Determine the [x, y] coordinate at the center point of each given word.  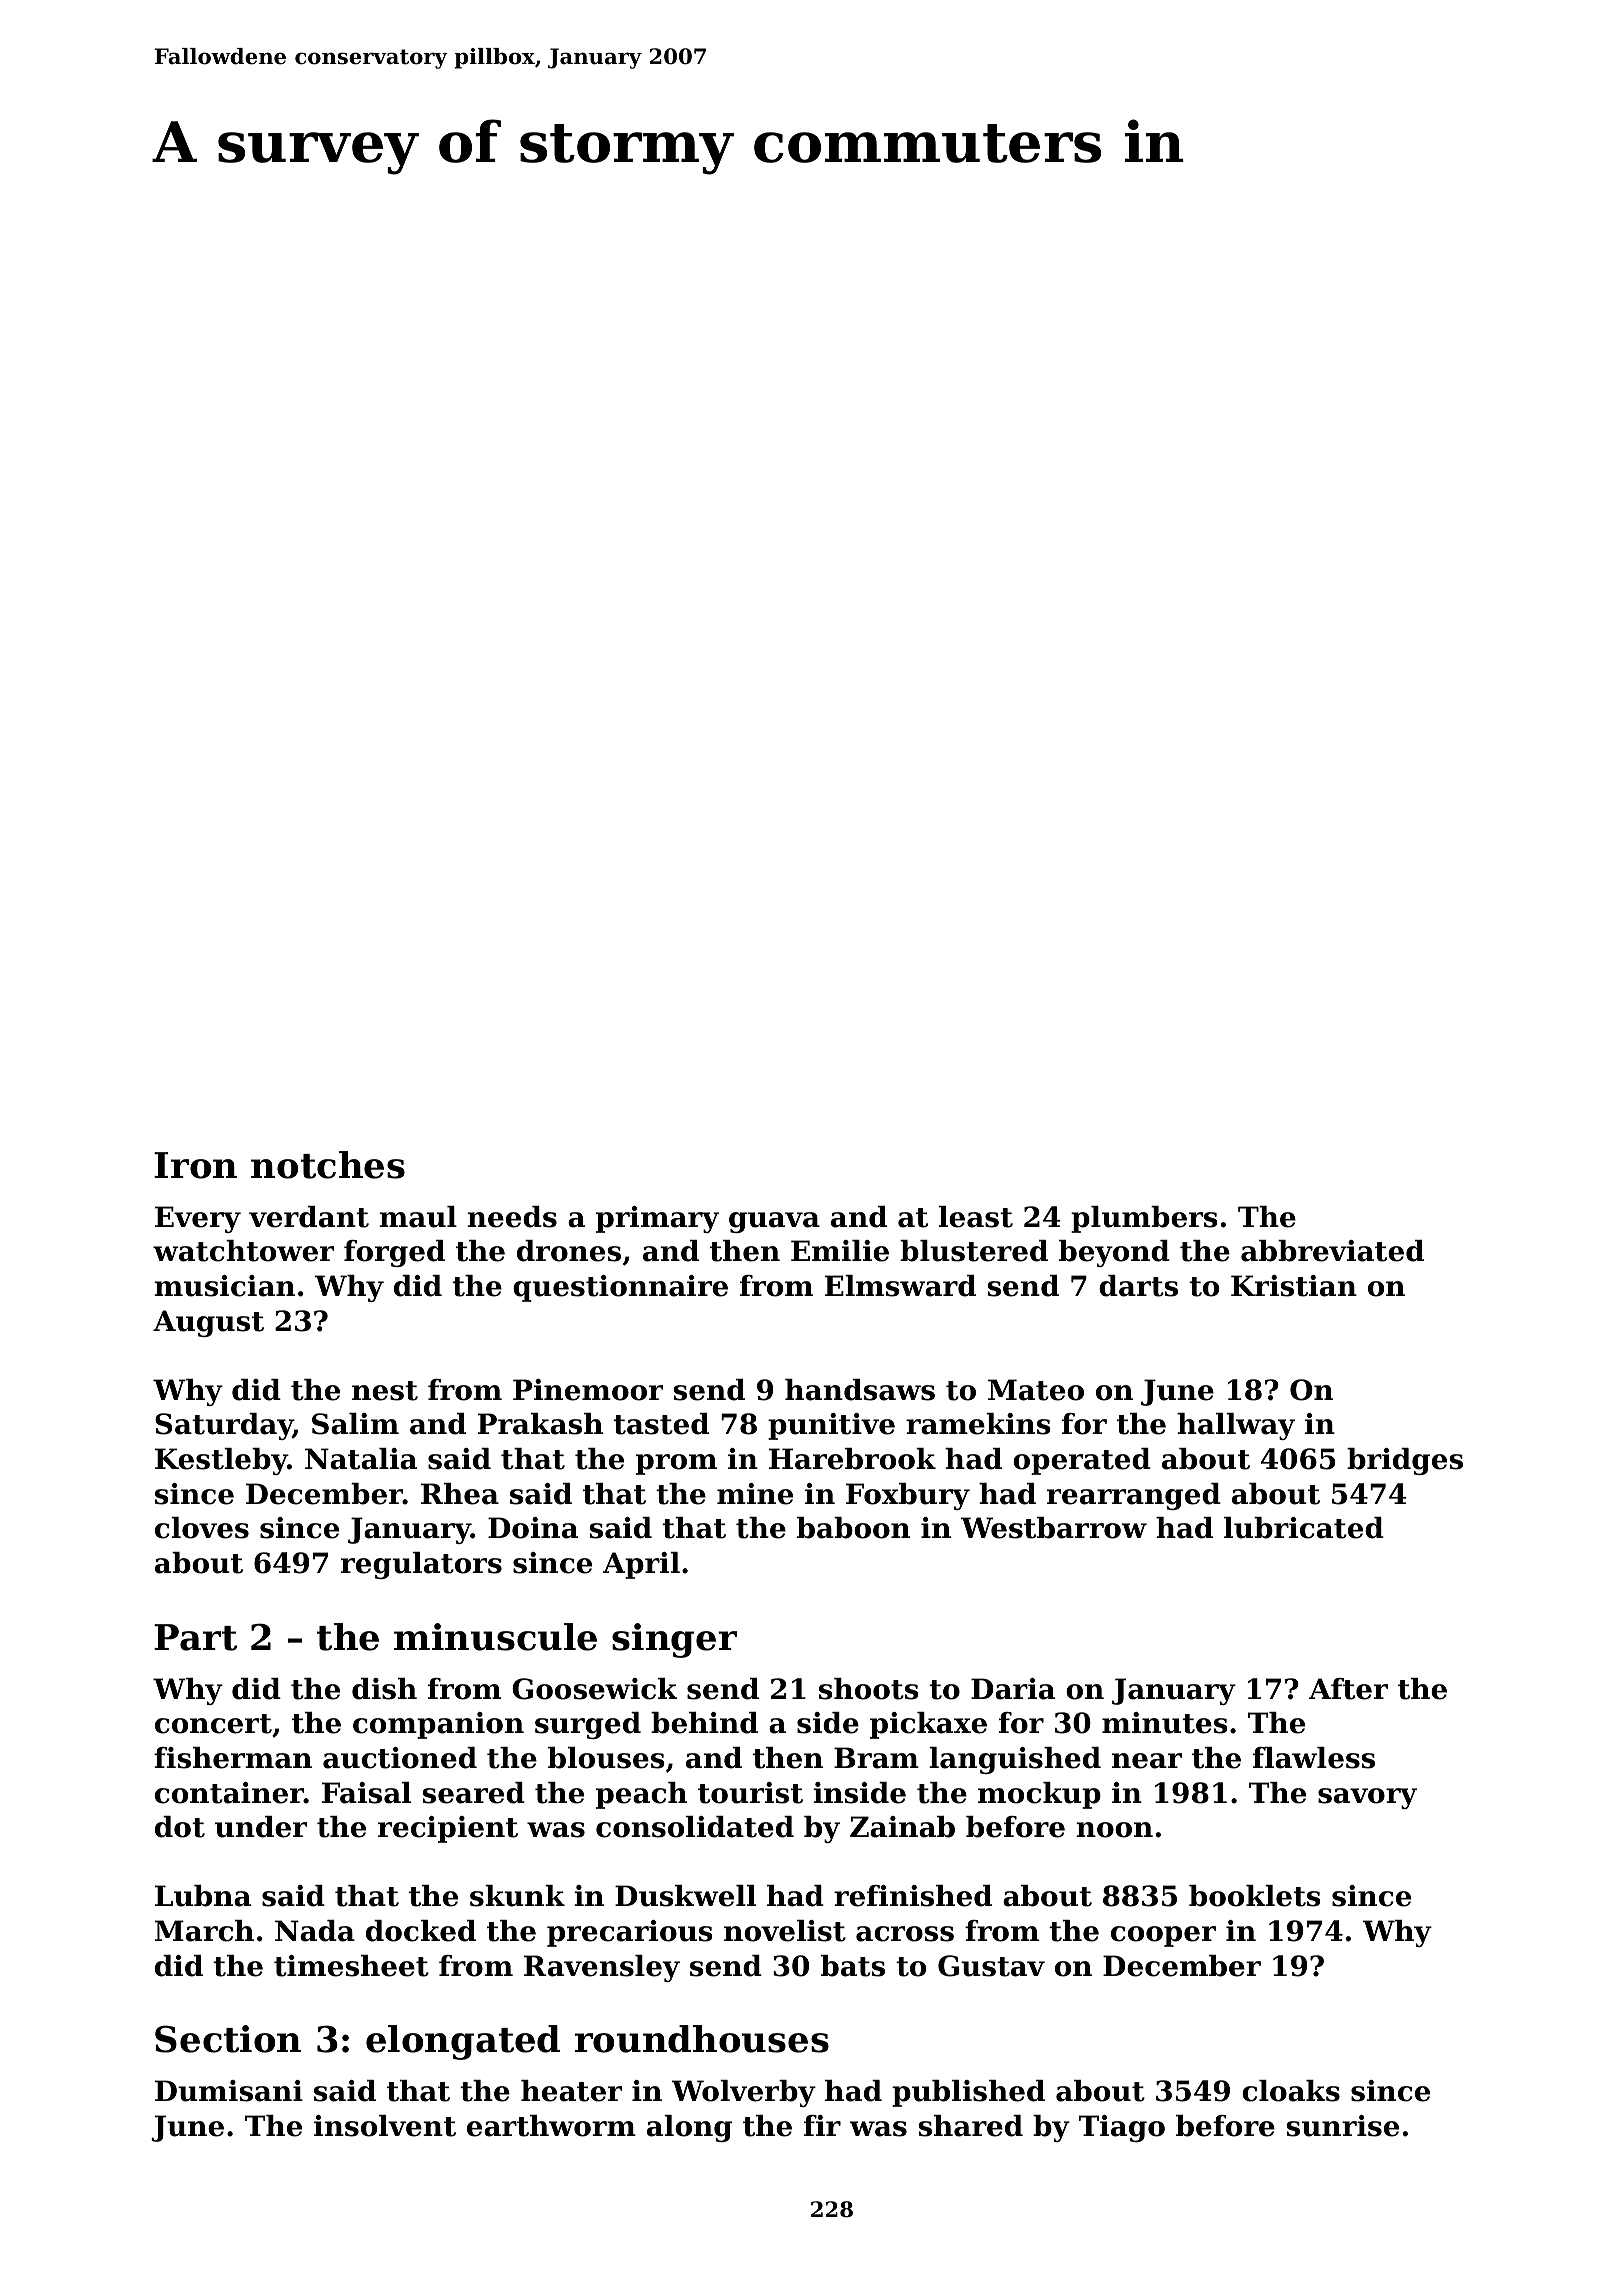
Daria [1013, 1689]
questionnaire [620, 1288]
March [204, 1931]
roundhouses [702, 2039]
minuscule [495, 1637]
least [976, 1217]
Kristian [1294, 1286]
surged [588, 1725]
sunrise [1342, 2126]
